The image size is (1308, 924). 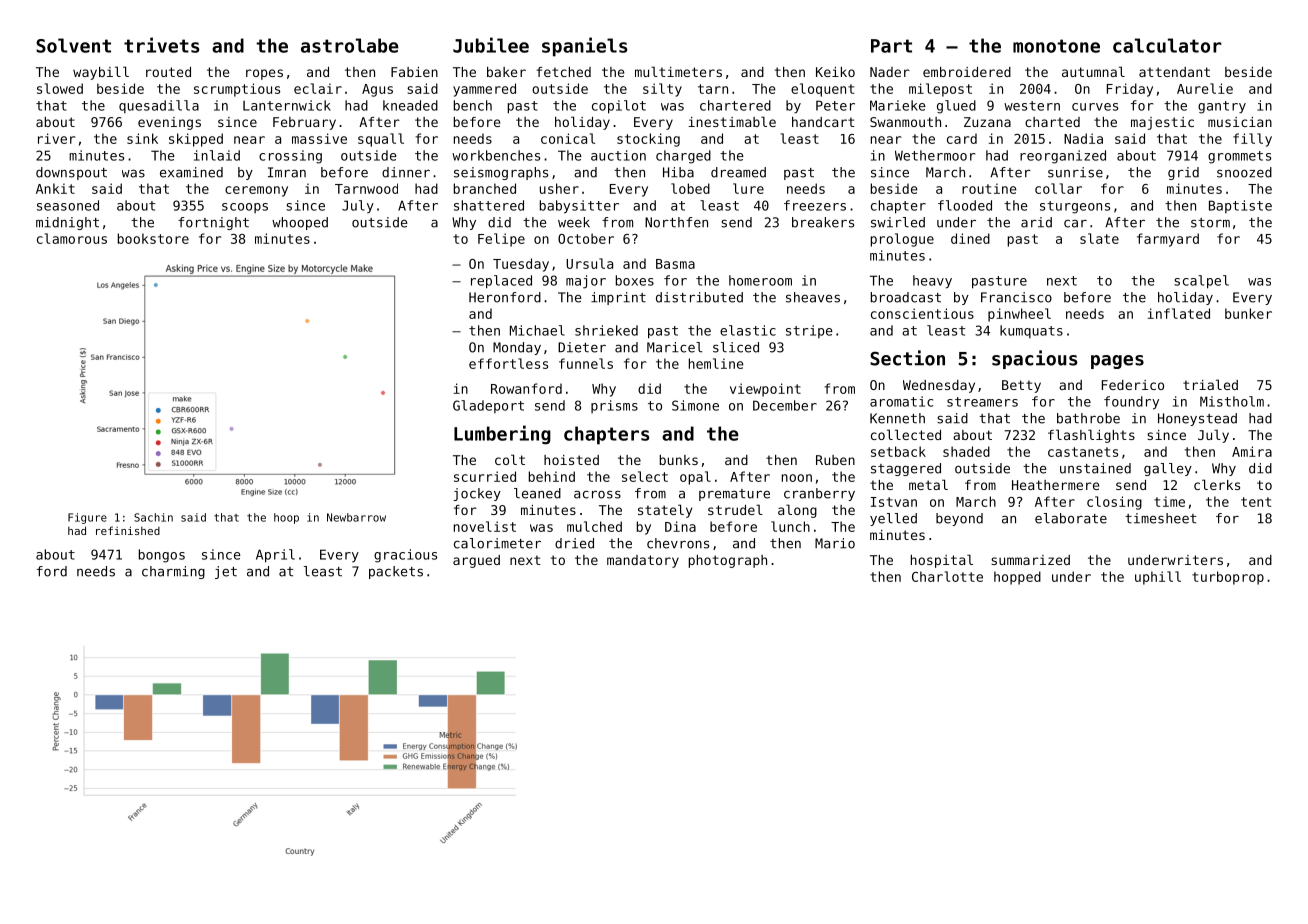 What do you see at coordinates (72, 238) in the document?
I see `clamorous` at bounding box center [72, 238].
